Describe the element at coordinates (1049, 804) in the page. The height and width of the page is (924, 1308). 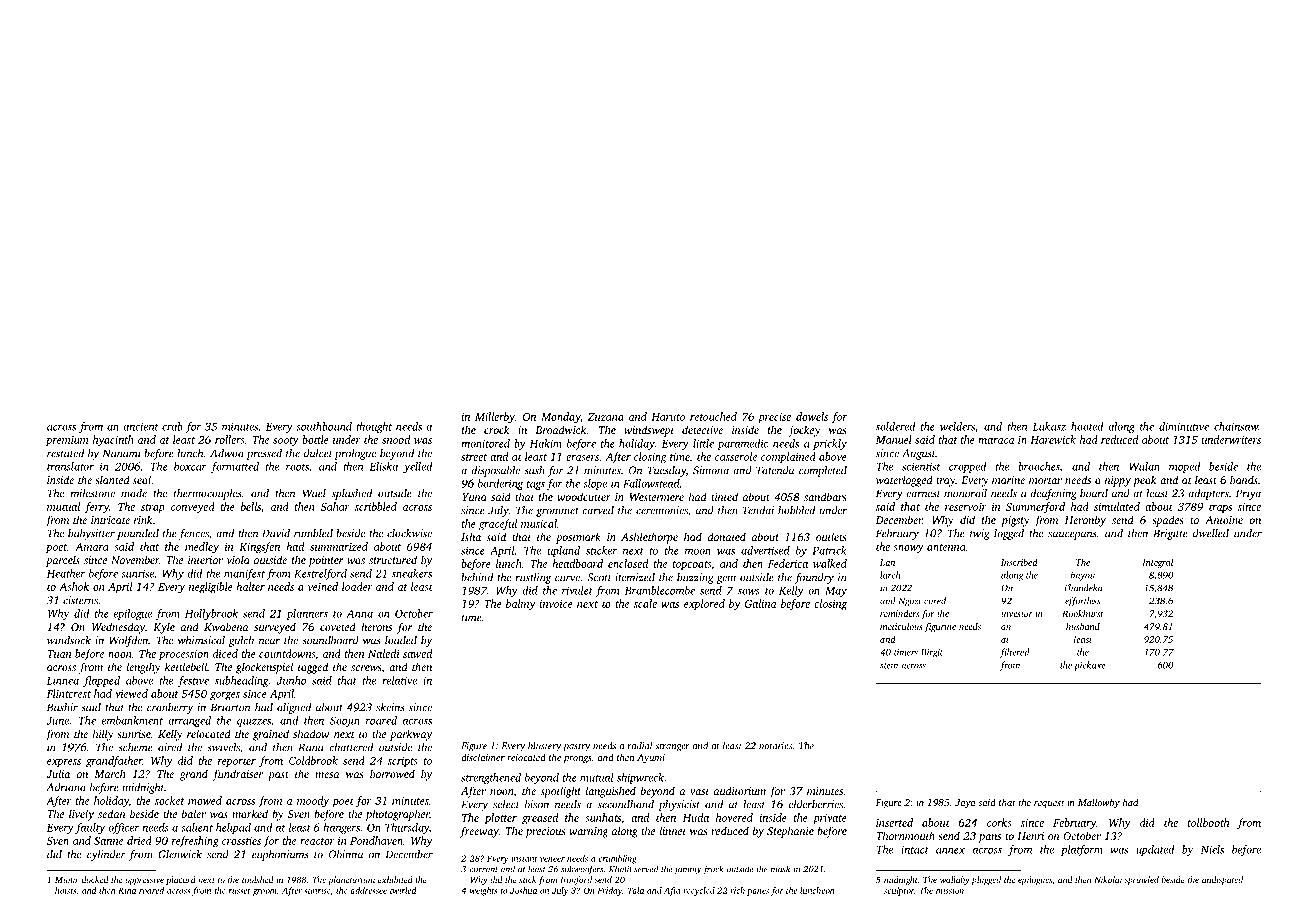
I see `request` at that location.
